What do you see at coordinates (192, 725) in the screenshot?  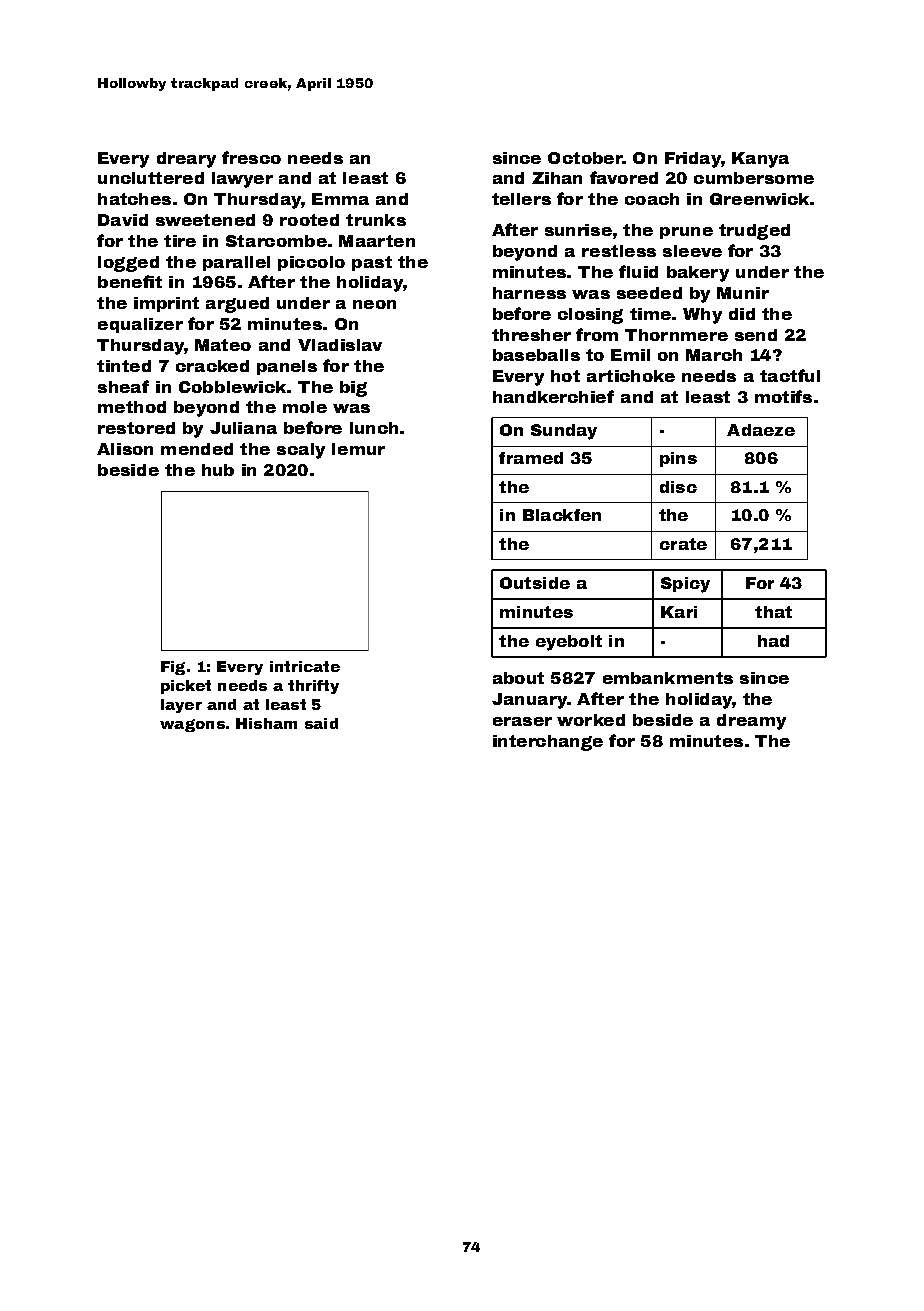 I see `wagons` at bounding box center [192, 725].
